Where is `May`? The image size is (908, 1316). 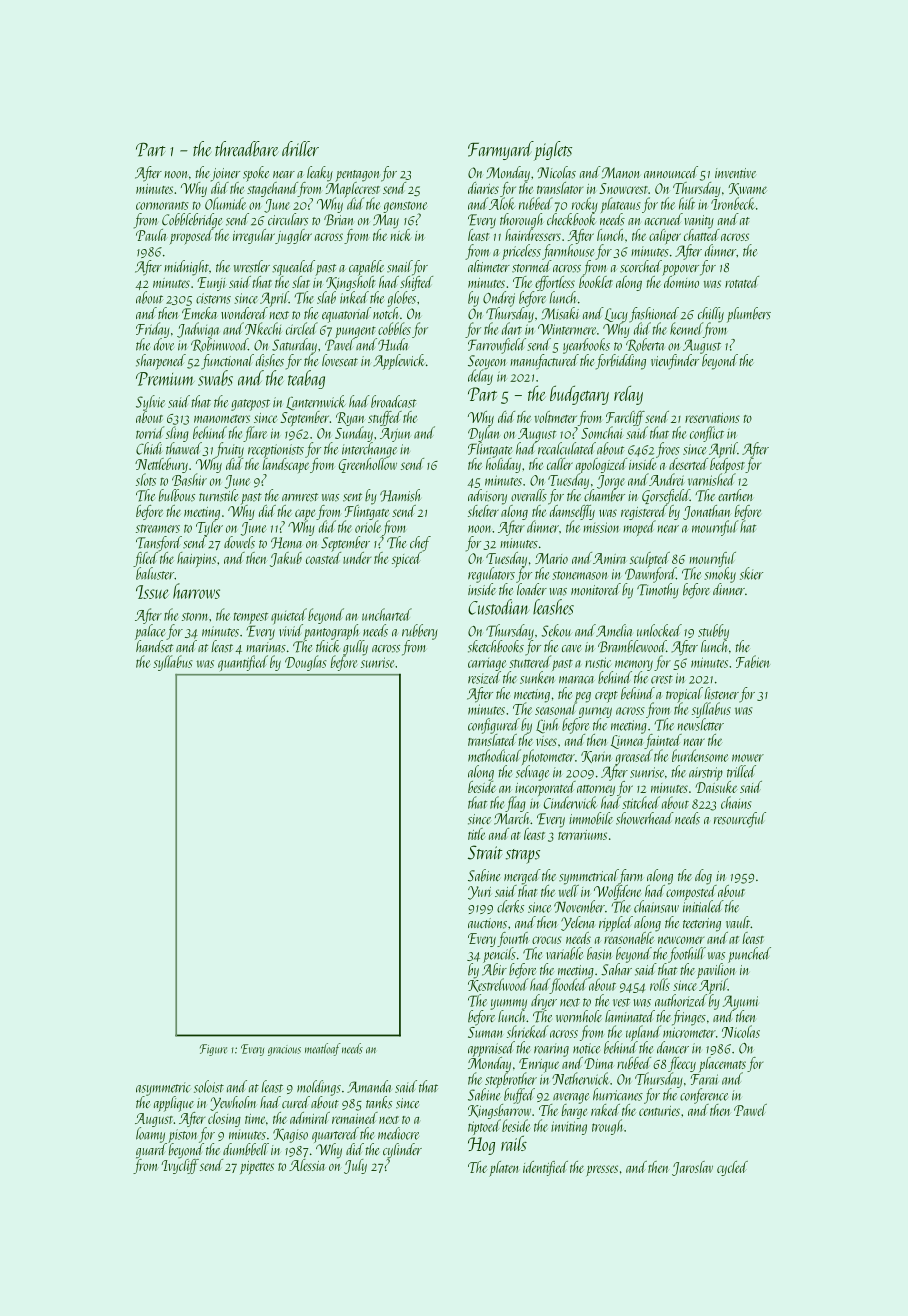 May is located at coordinates (386, 221).
